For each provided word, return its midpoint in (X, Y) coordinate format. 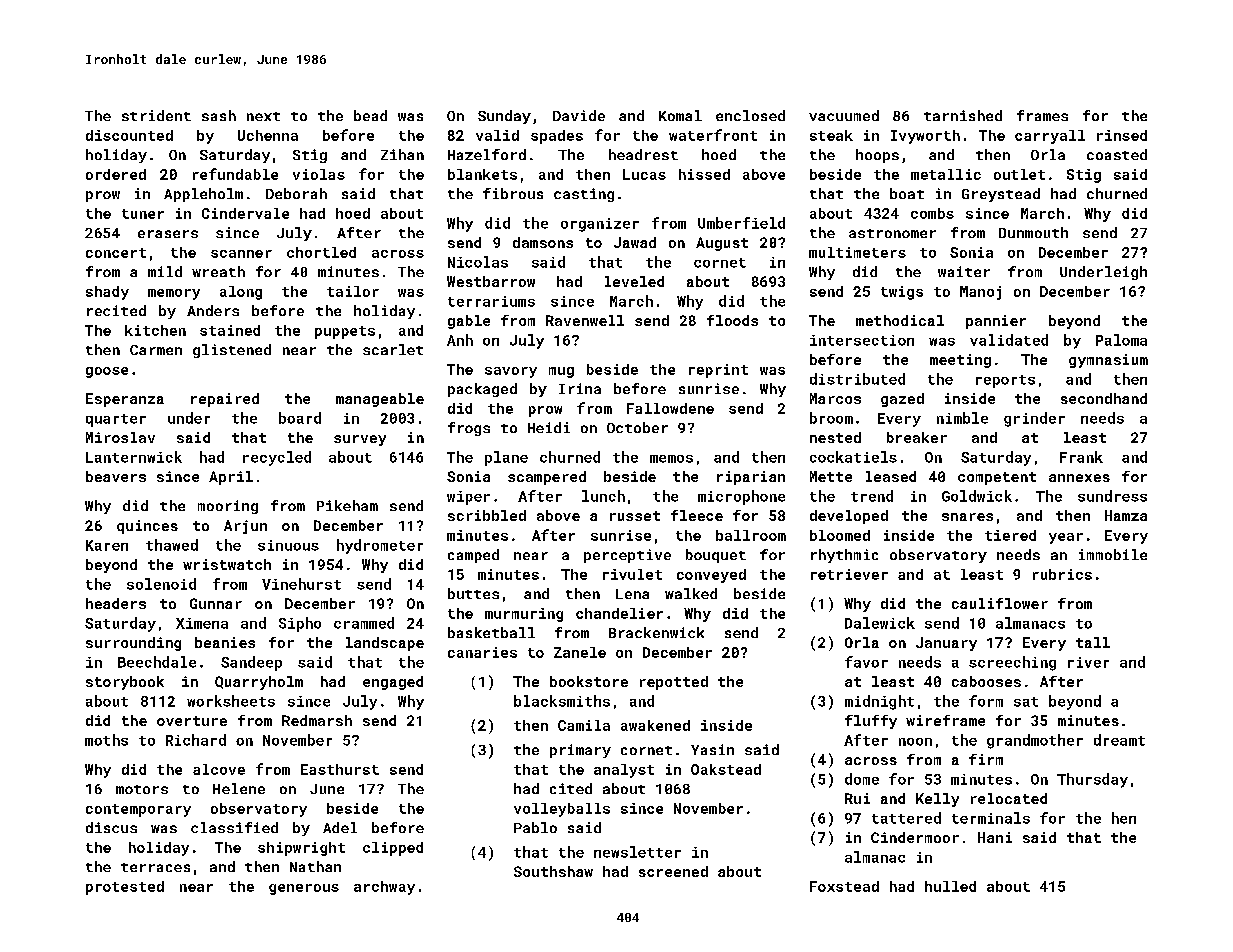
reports (1005, 381)
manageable (380, 400)
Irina (580, 388)
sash (219, 115)
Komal (680, 115)
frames (1042, 115)
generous (304, 889)
